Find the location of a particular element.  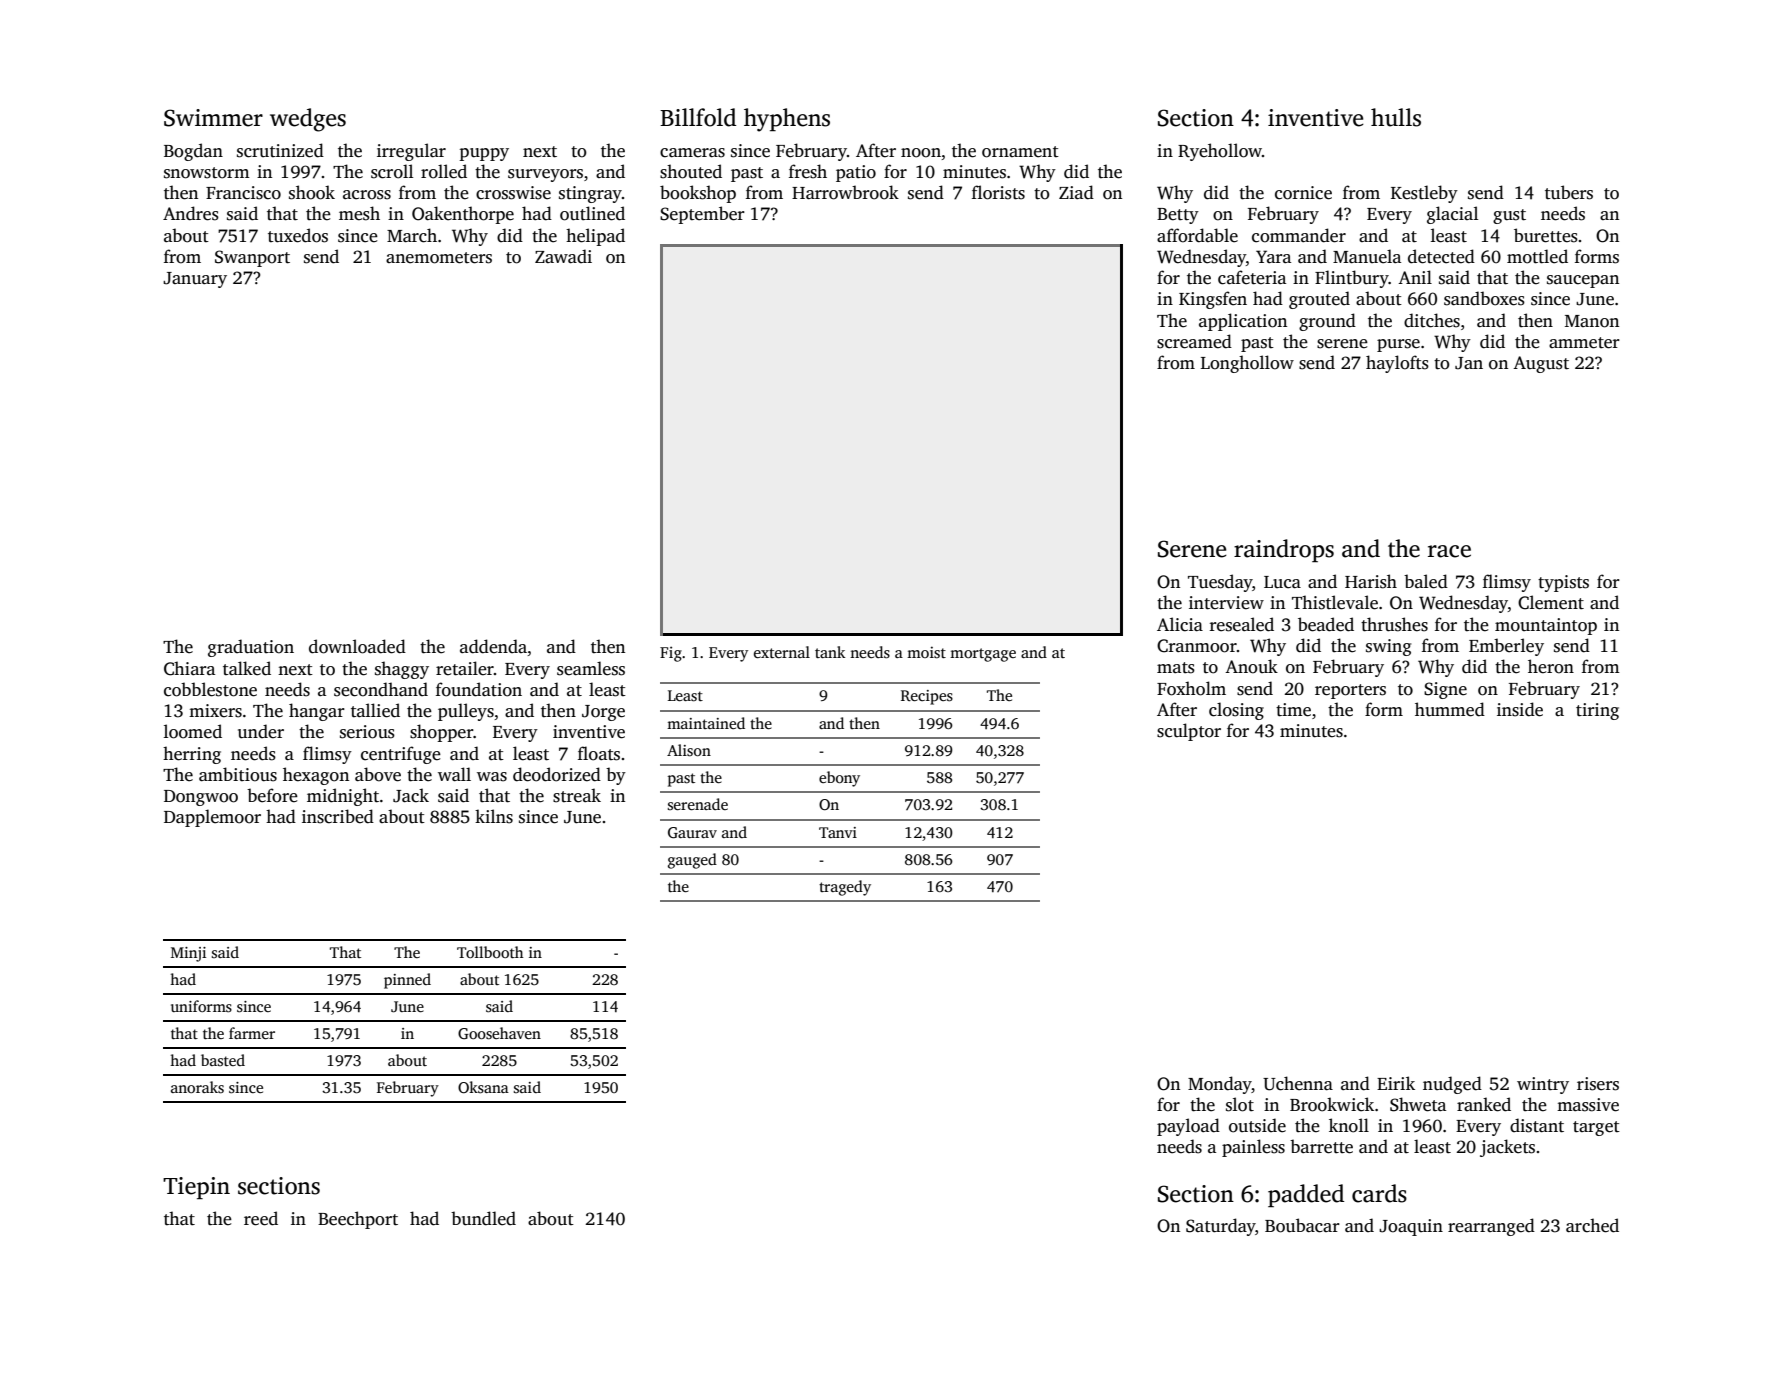

hummed is located at coordinates (1450, 709).
